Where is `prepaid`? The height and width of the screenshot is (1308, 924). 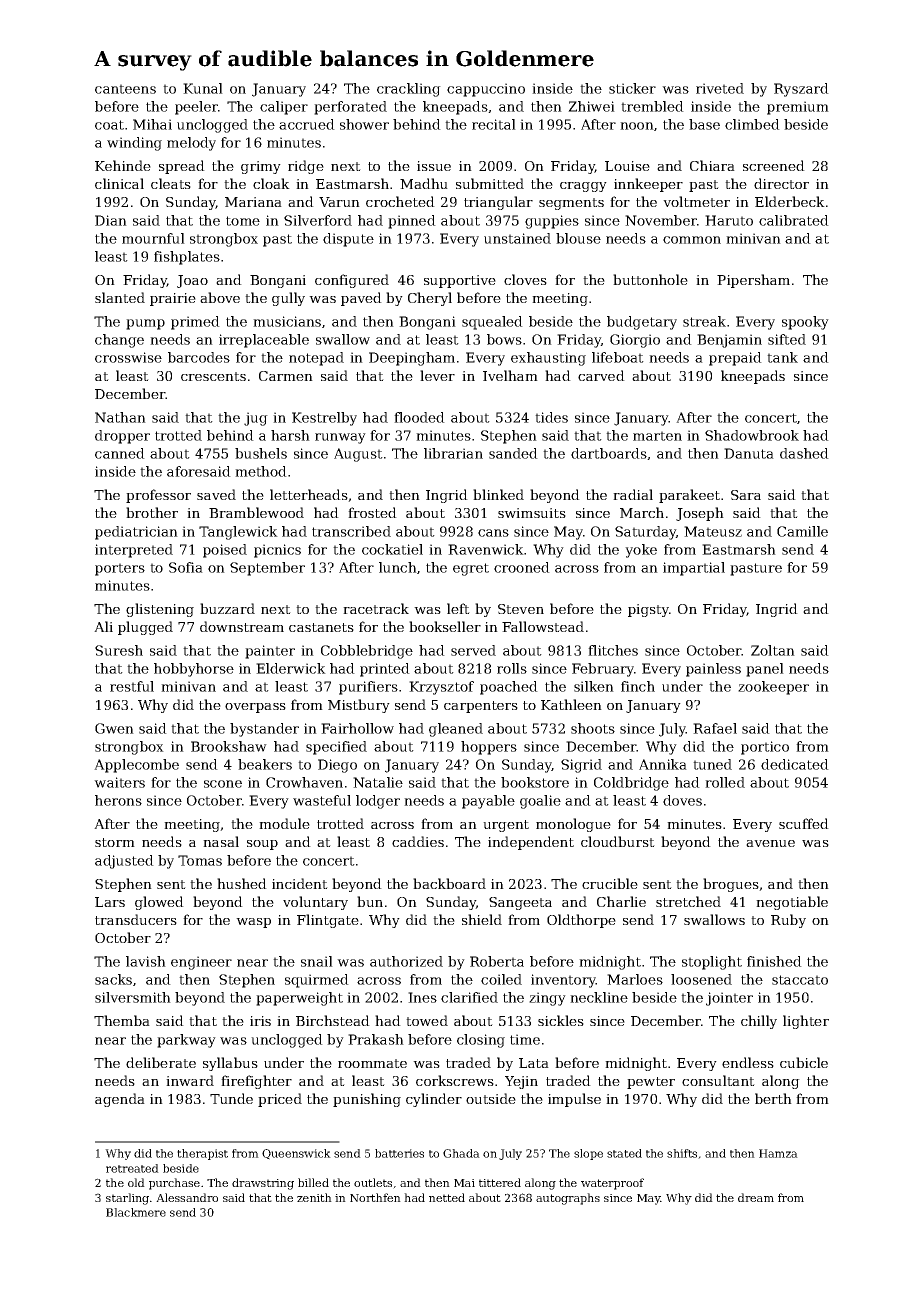 prepaid is located at coordinates (735, 359).
